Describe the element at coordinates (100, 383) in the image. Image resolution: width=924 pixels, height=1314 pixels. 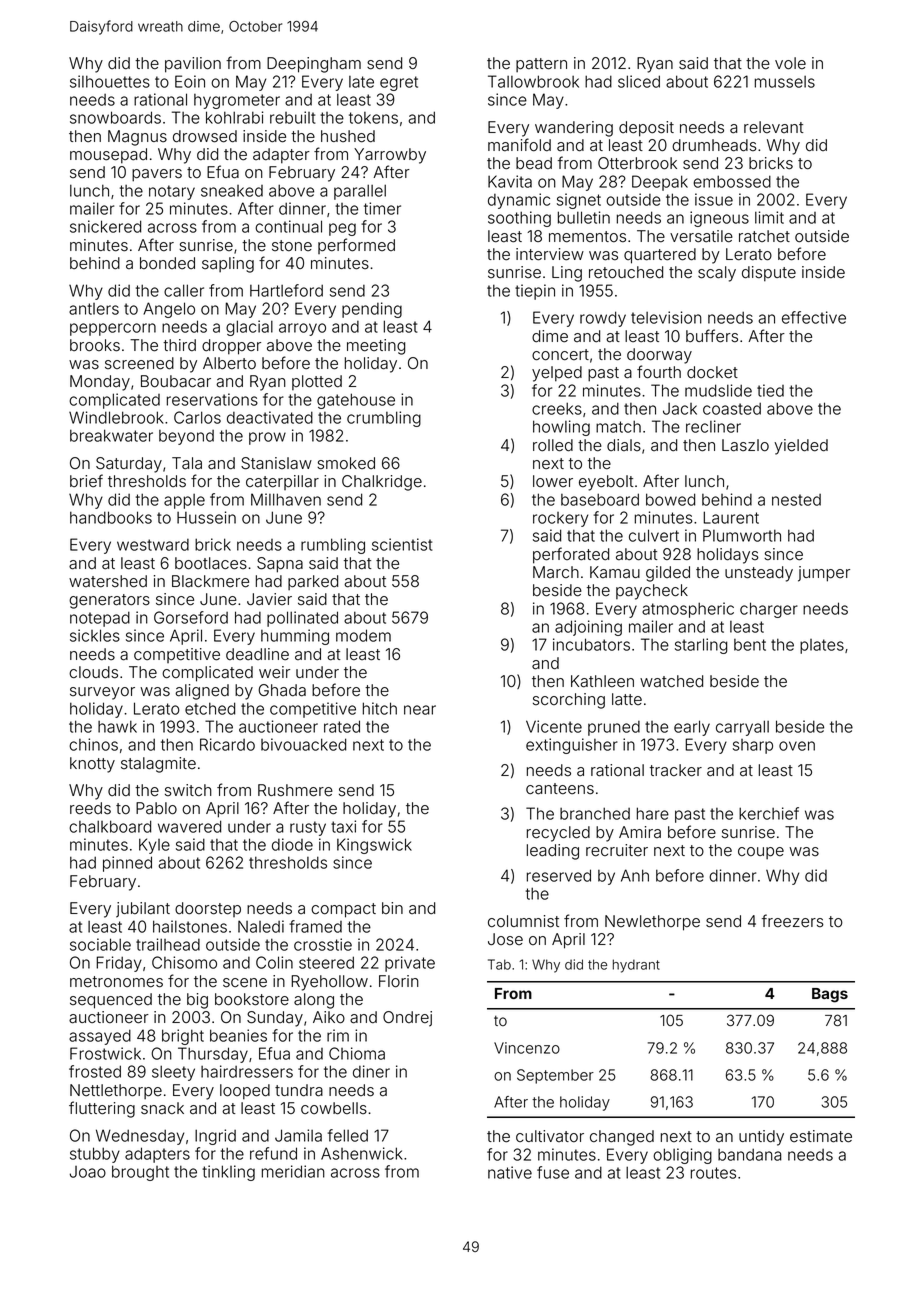
I see `Monday` at that location.
